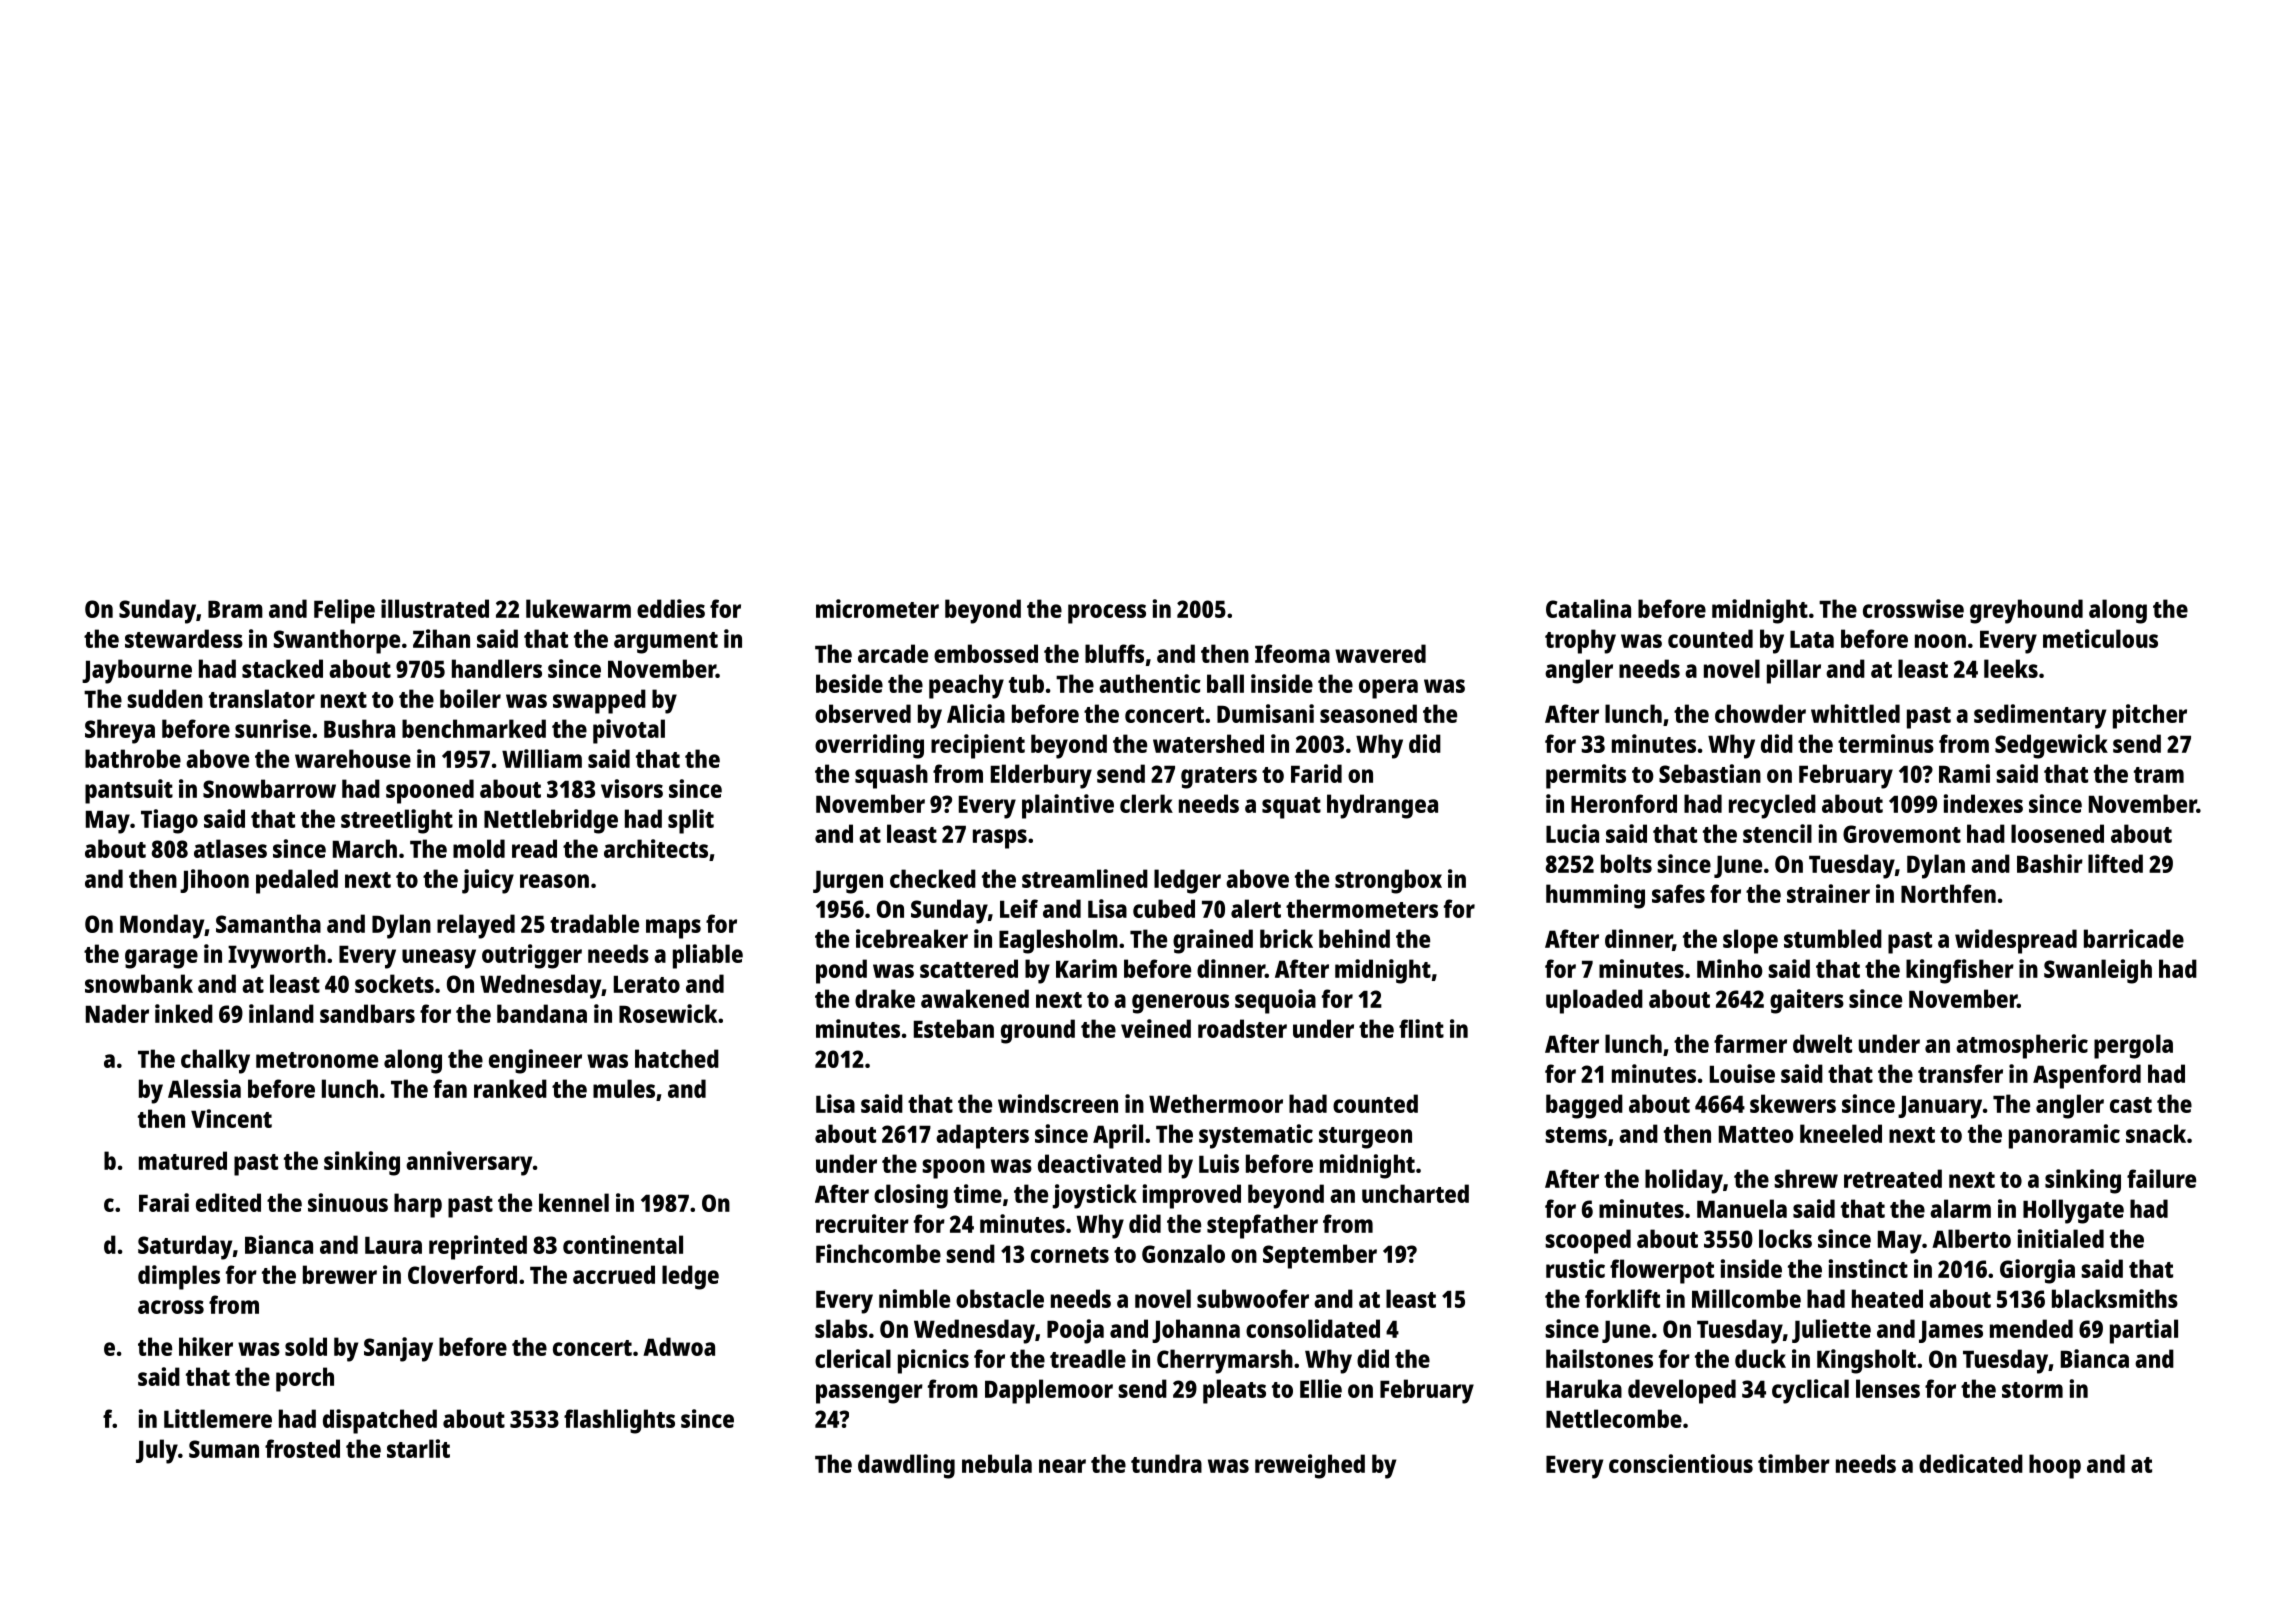 The image size is (2292, 1620). What do you see at coordinates (1594, 1001) in the page?
I see `uploaded` at bounding box center [1594, 1001].
